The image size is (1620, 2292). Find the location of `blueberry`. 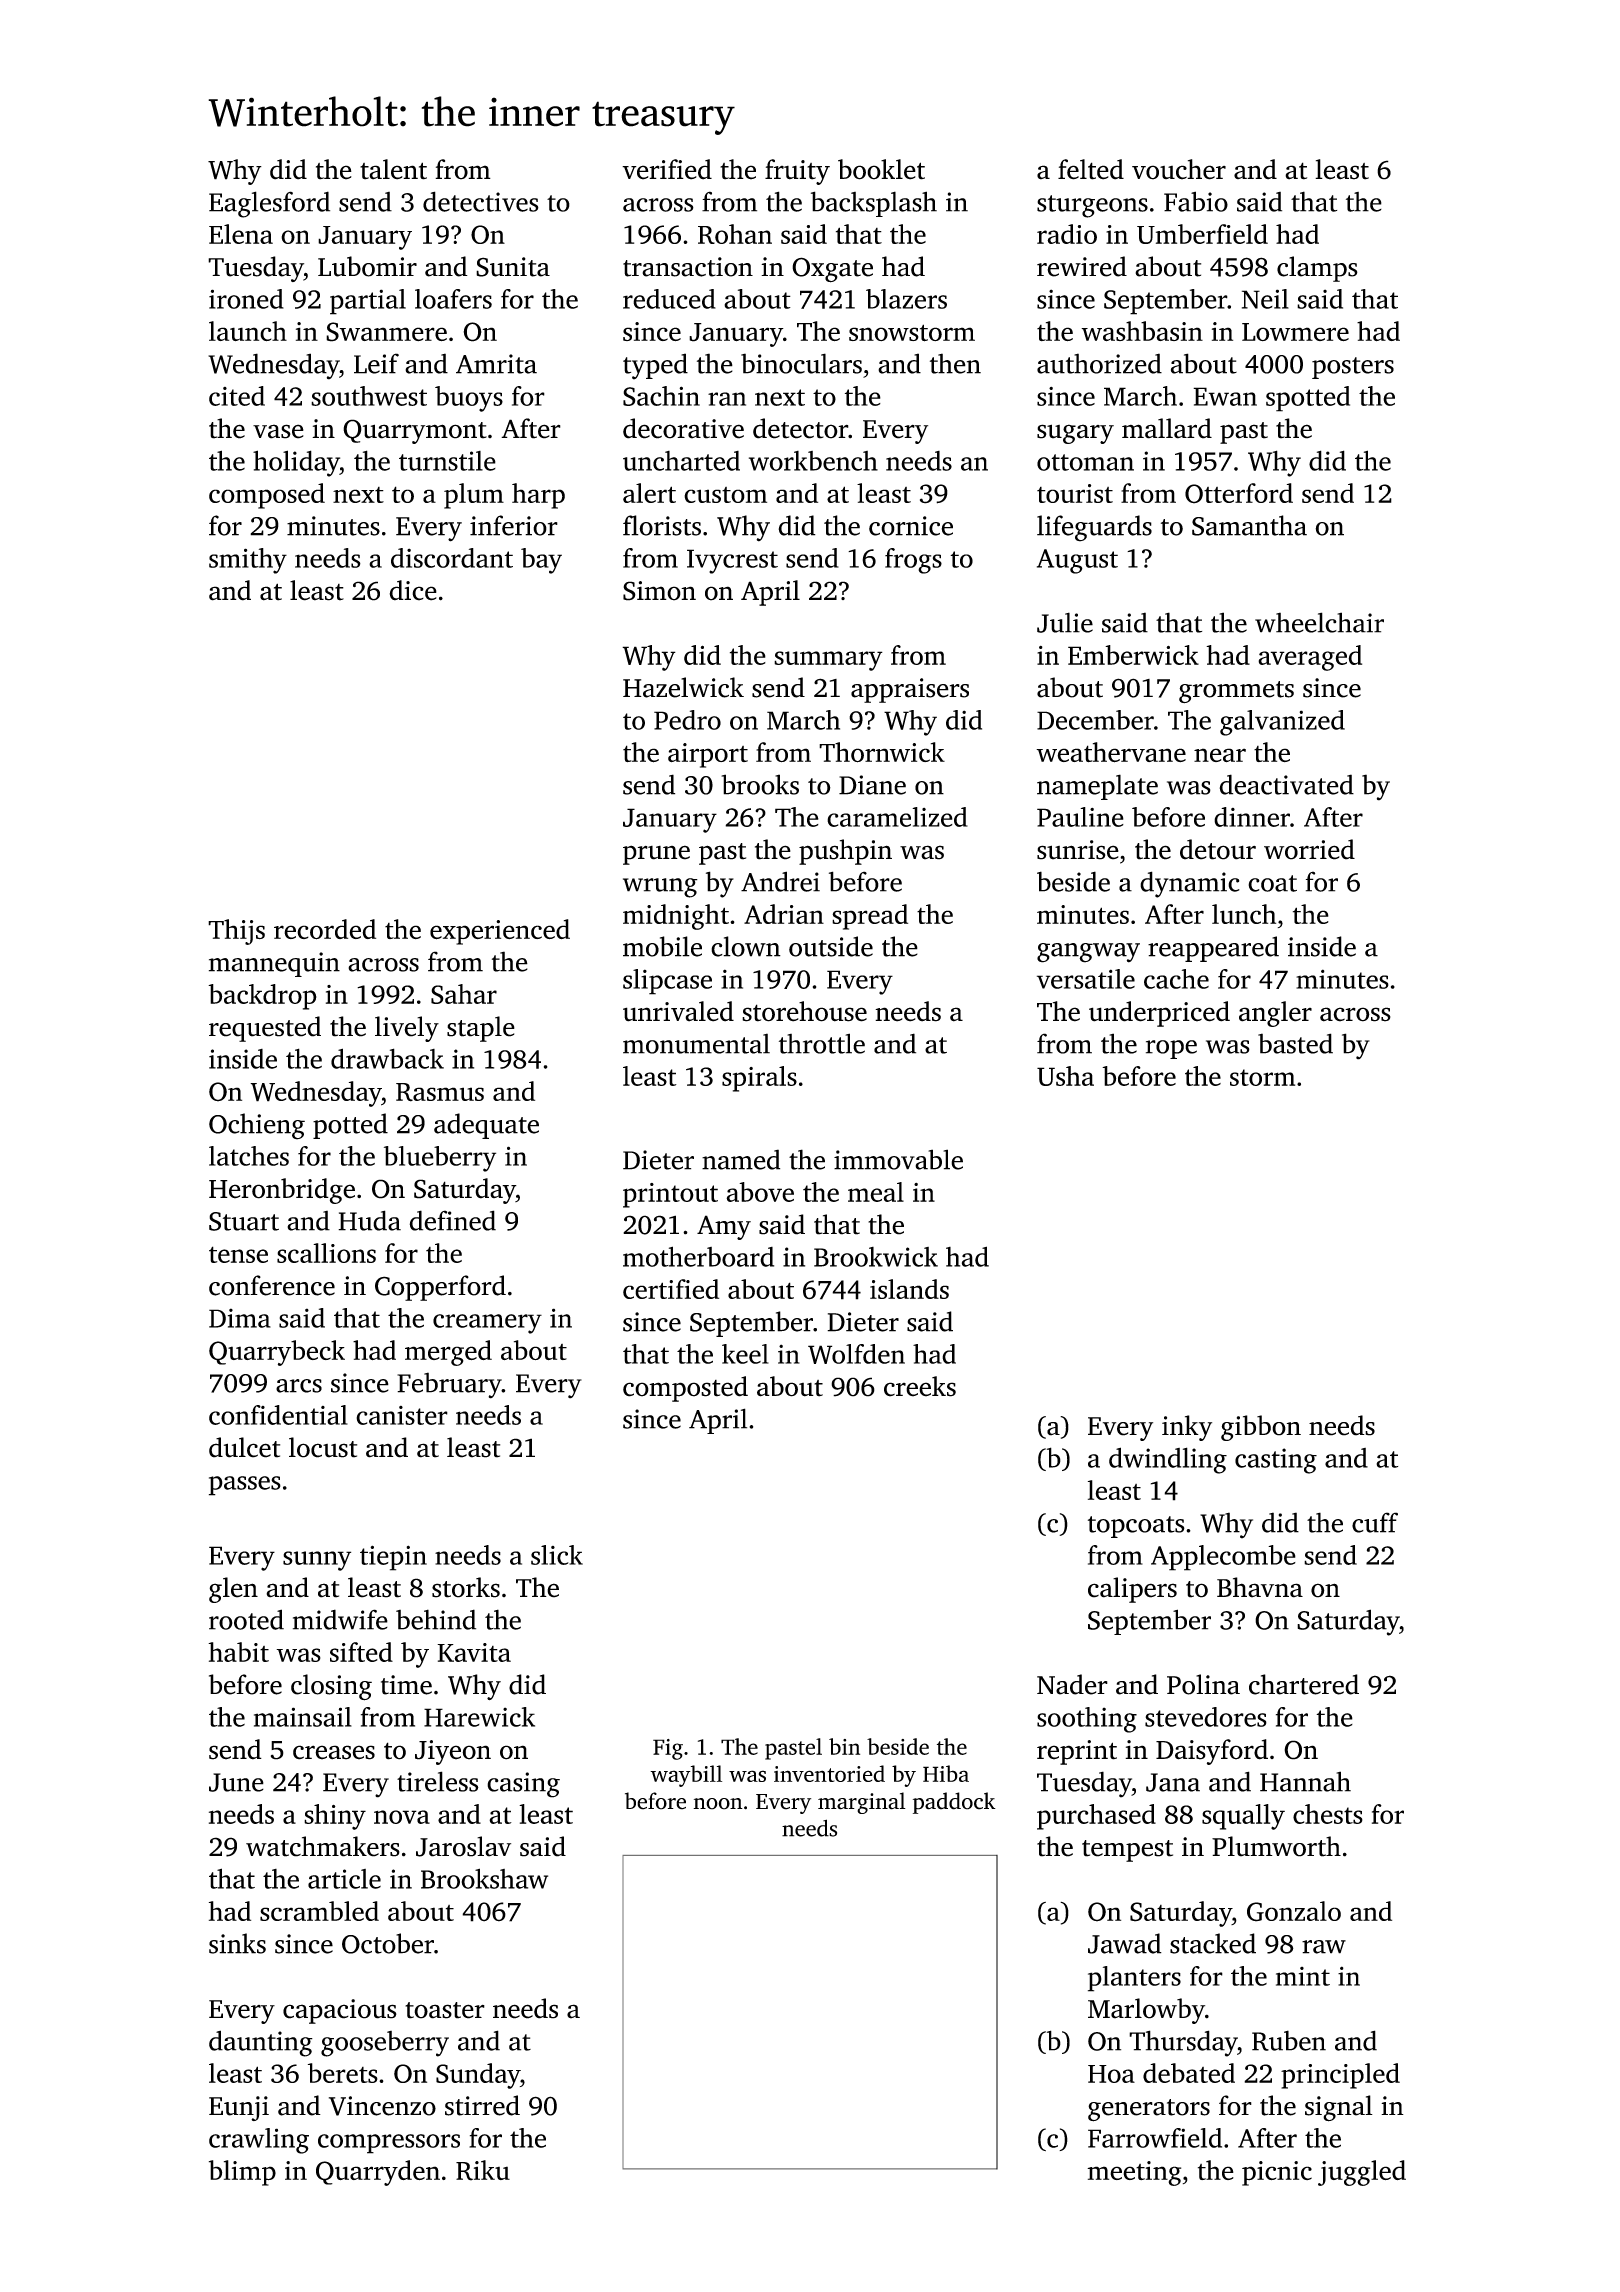

blueberry is located at coordinates (440, 1159).
